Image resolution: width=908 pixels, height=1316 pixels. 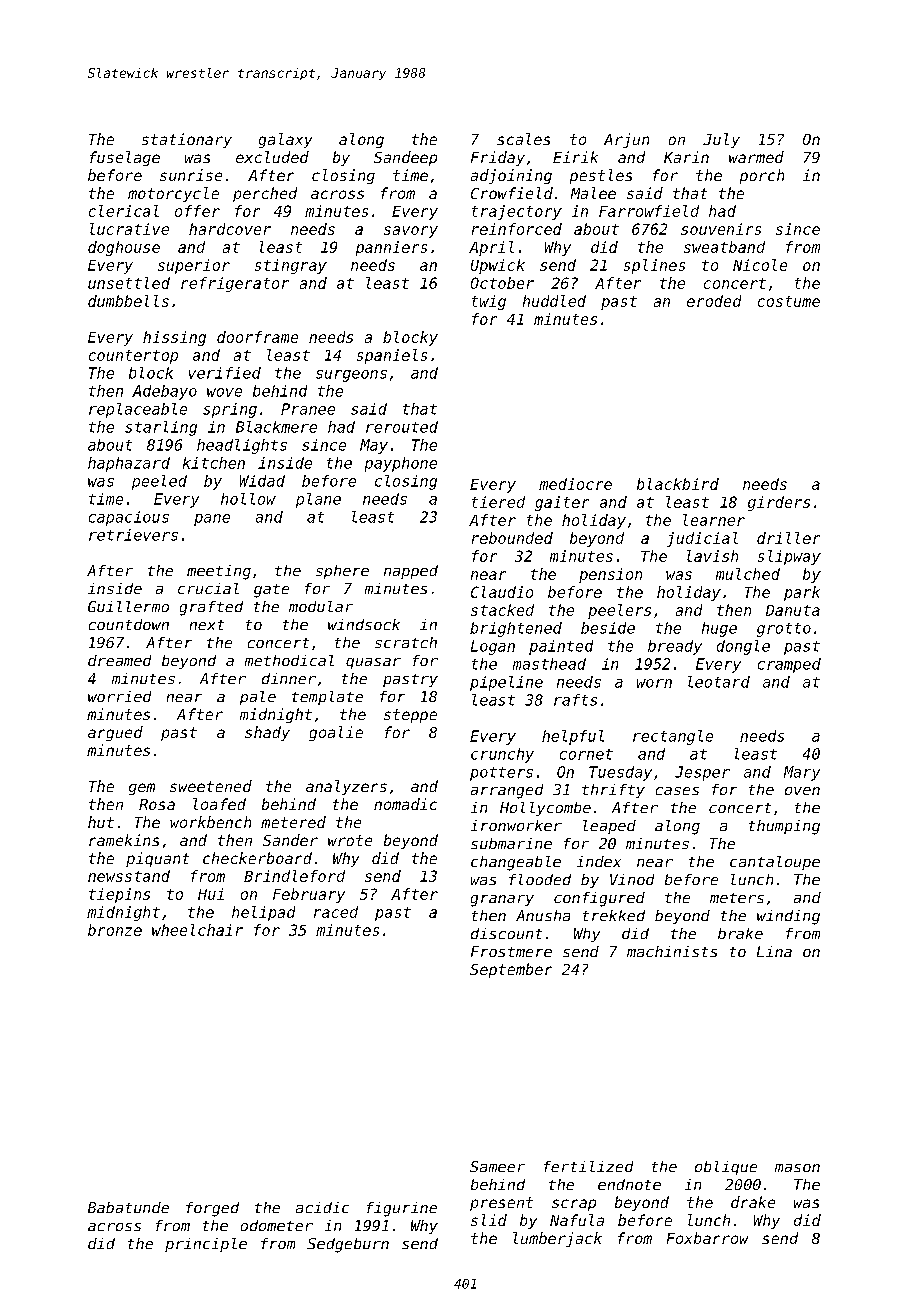 What do you see at coordinates (686, 157) in the page?
I see `Karin` at bounding box center [686, 157].
